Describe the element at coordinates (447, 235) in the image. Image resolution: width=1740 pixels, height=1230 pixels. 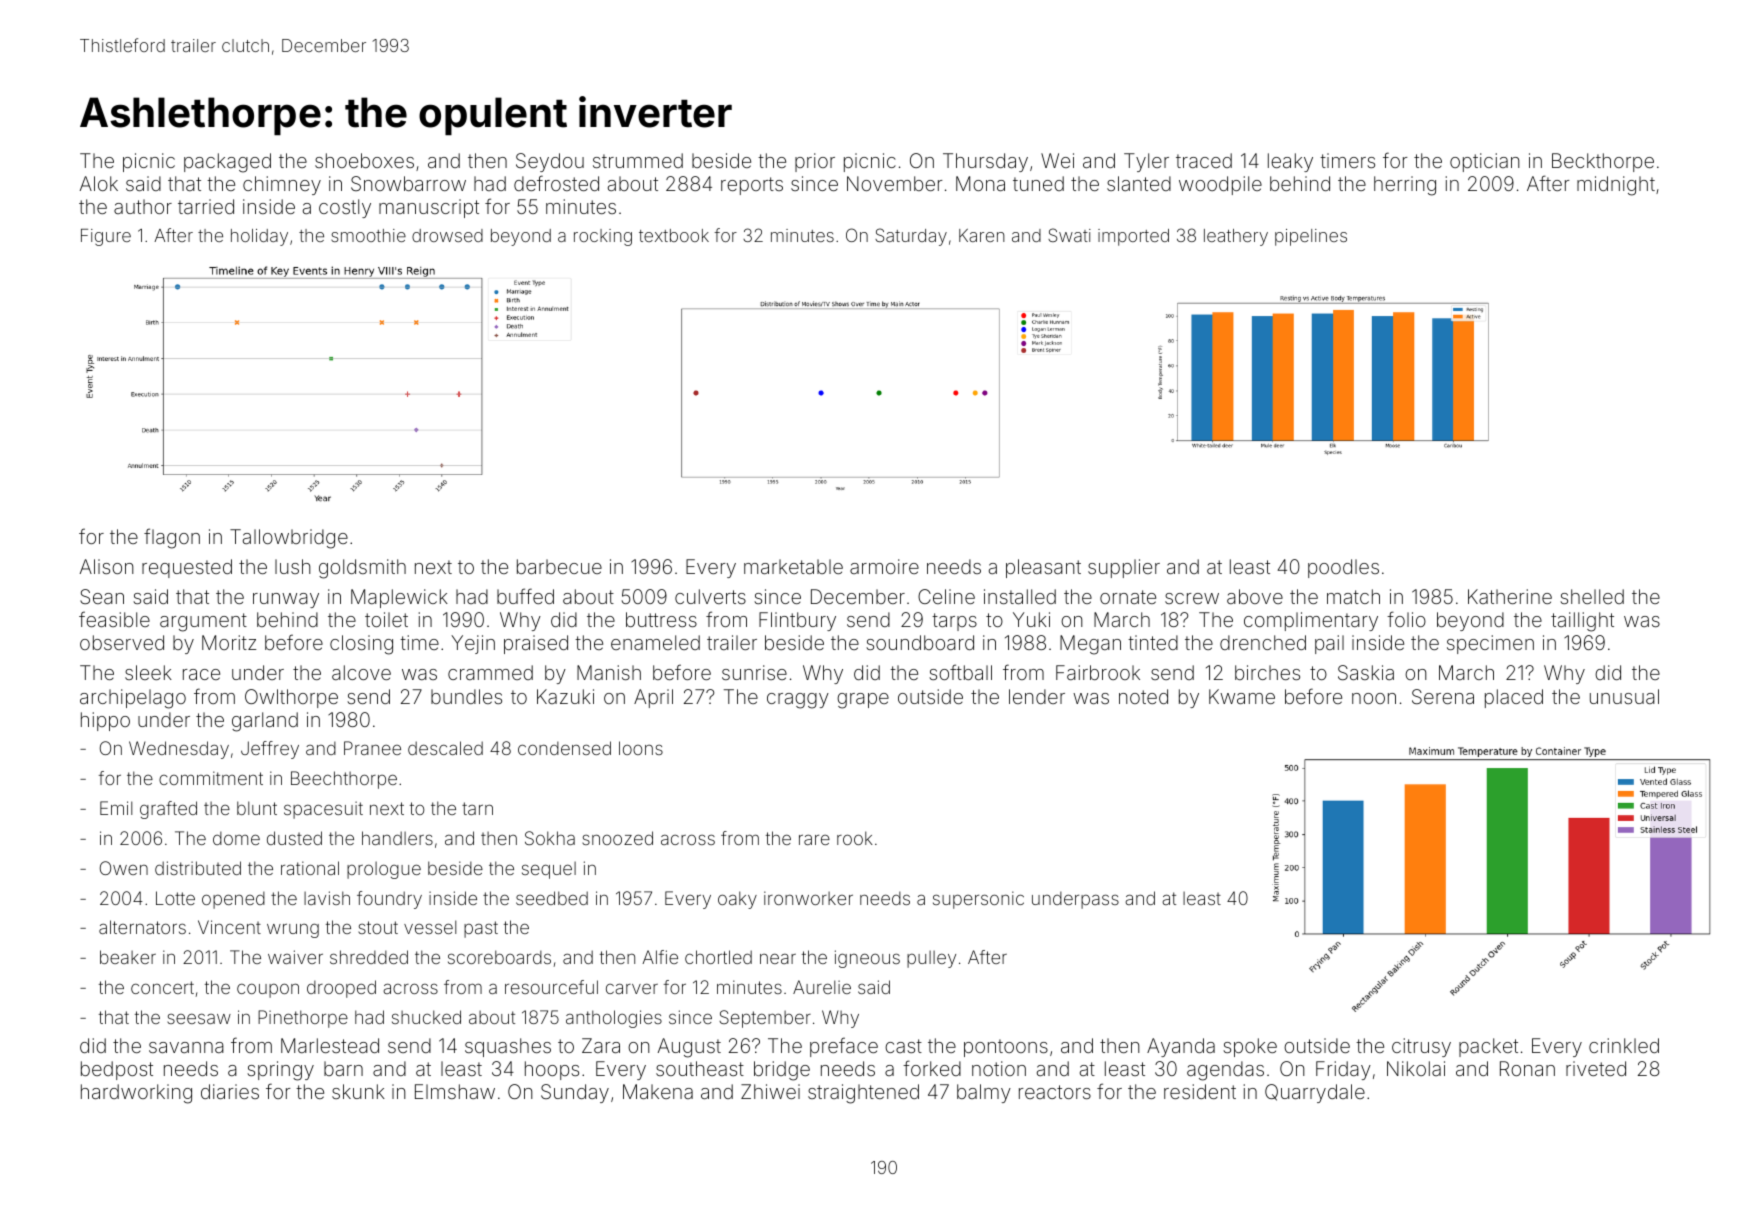
I see `drowsed` at that location.
